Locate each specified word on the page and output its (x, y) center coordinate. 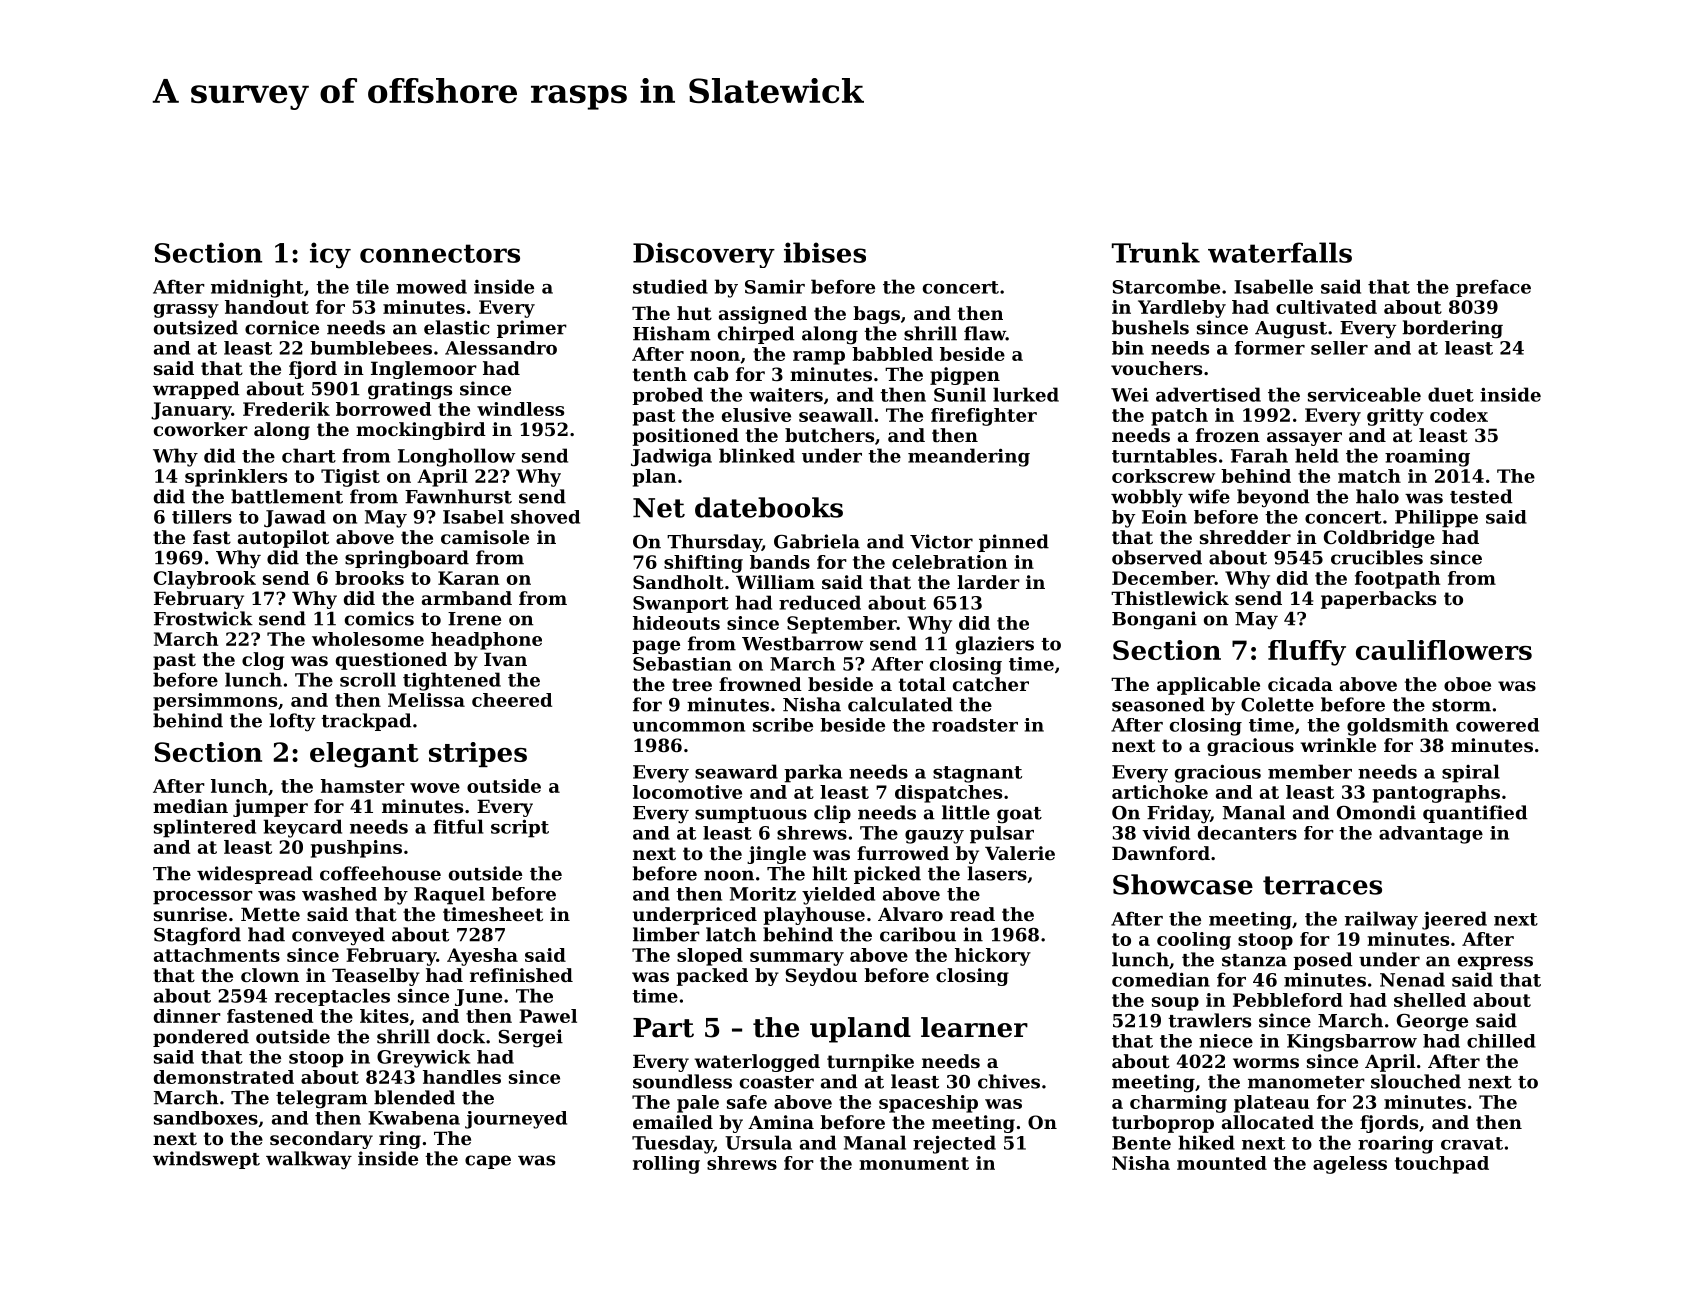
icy (330, 255)
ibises (825, 252)
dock (461, 1036)
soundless (682, 1081)
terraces (1322, 885)
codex (1459, 415)
